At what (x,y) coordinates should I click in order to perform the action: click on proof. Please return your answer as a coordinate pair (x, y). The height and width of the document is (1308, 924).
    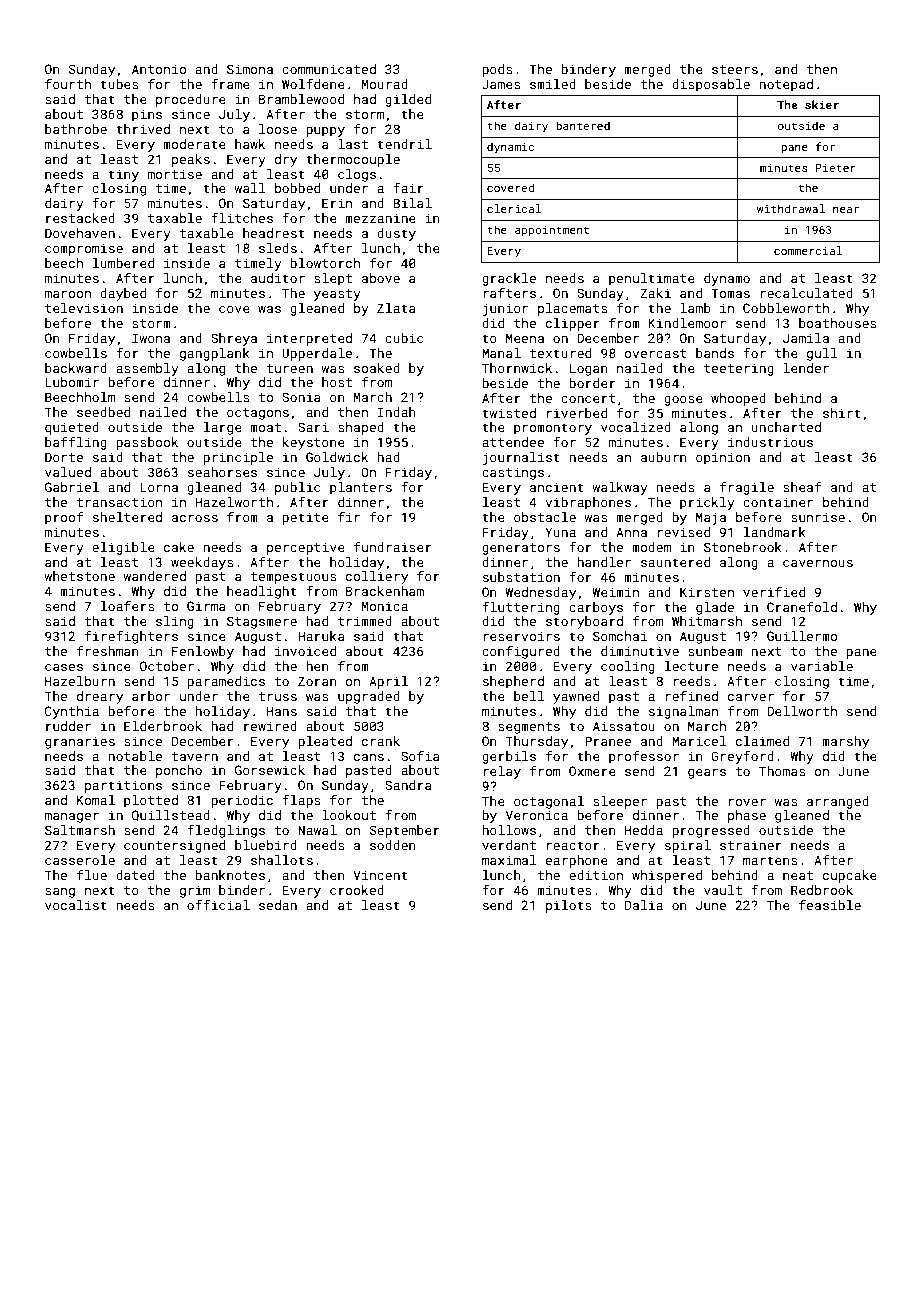
    Looking at the image, I should click on (64, 518).
